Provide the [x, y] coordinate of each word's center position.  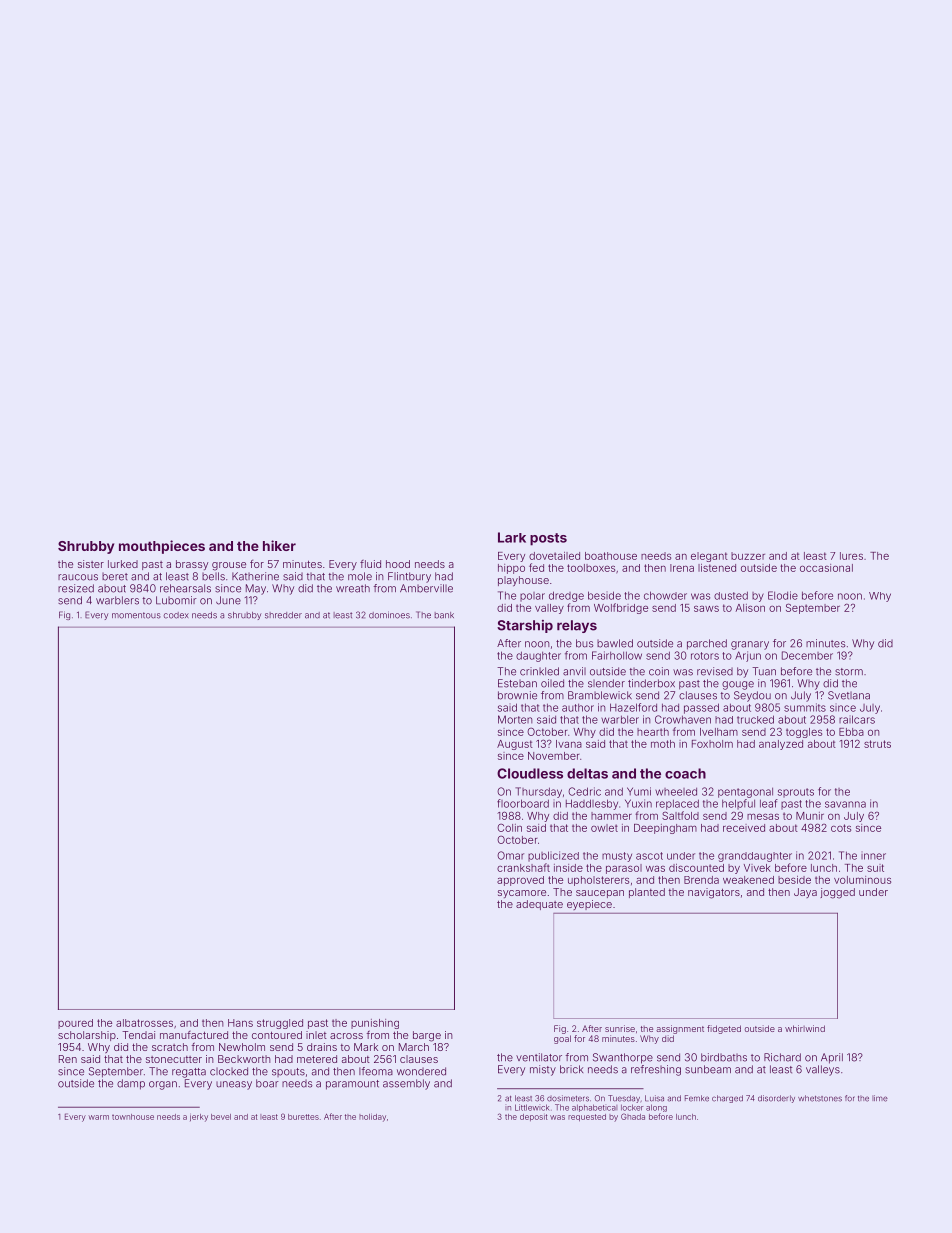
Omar [510, 855]
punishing [375, 1024]
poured [75, 1024]
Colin [509, 828]
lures [851, 556]
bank [444, 615]
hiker [279, 545]
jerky [199, 1118]
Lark [512, 537]
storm [849, 672]
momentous [136, 615]
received [744, 828]
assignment [680, 1029]
